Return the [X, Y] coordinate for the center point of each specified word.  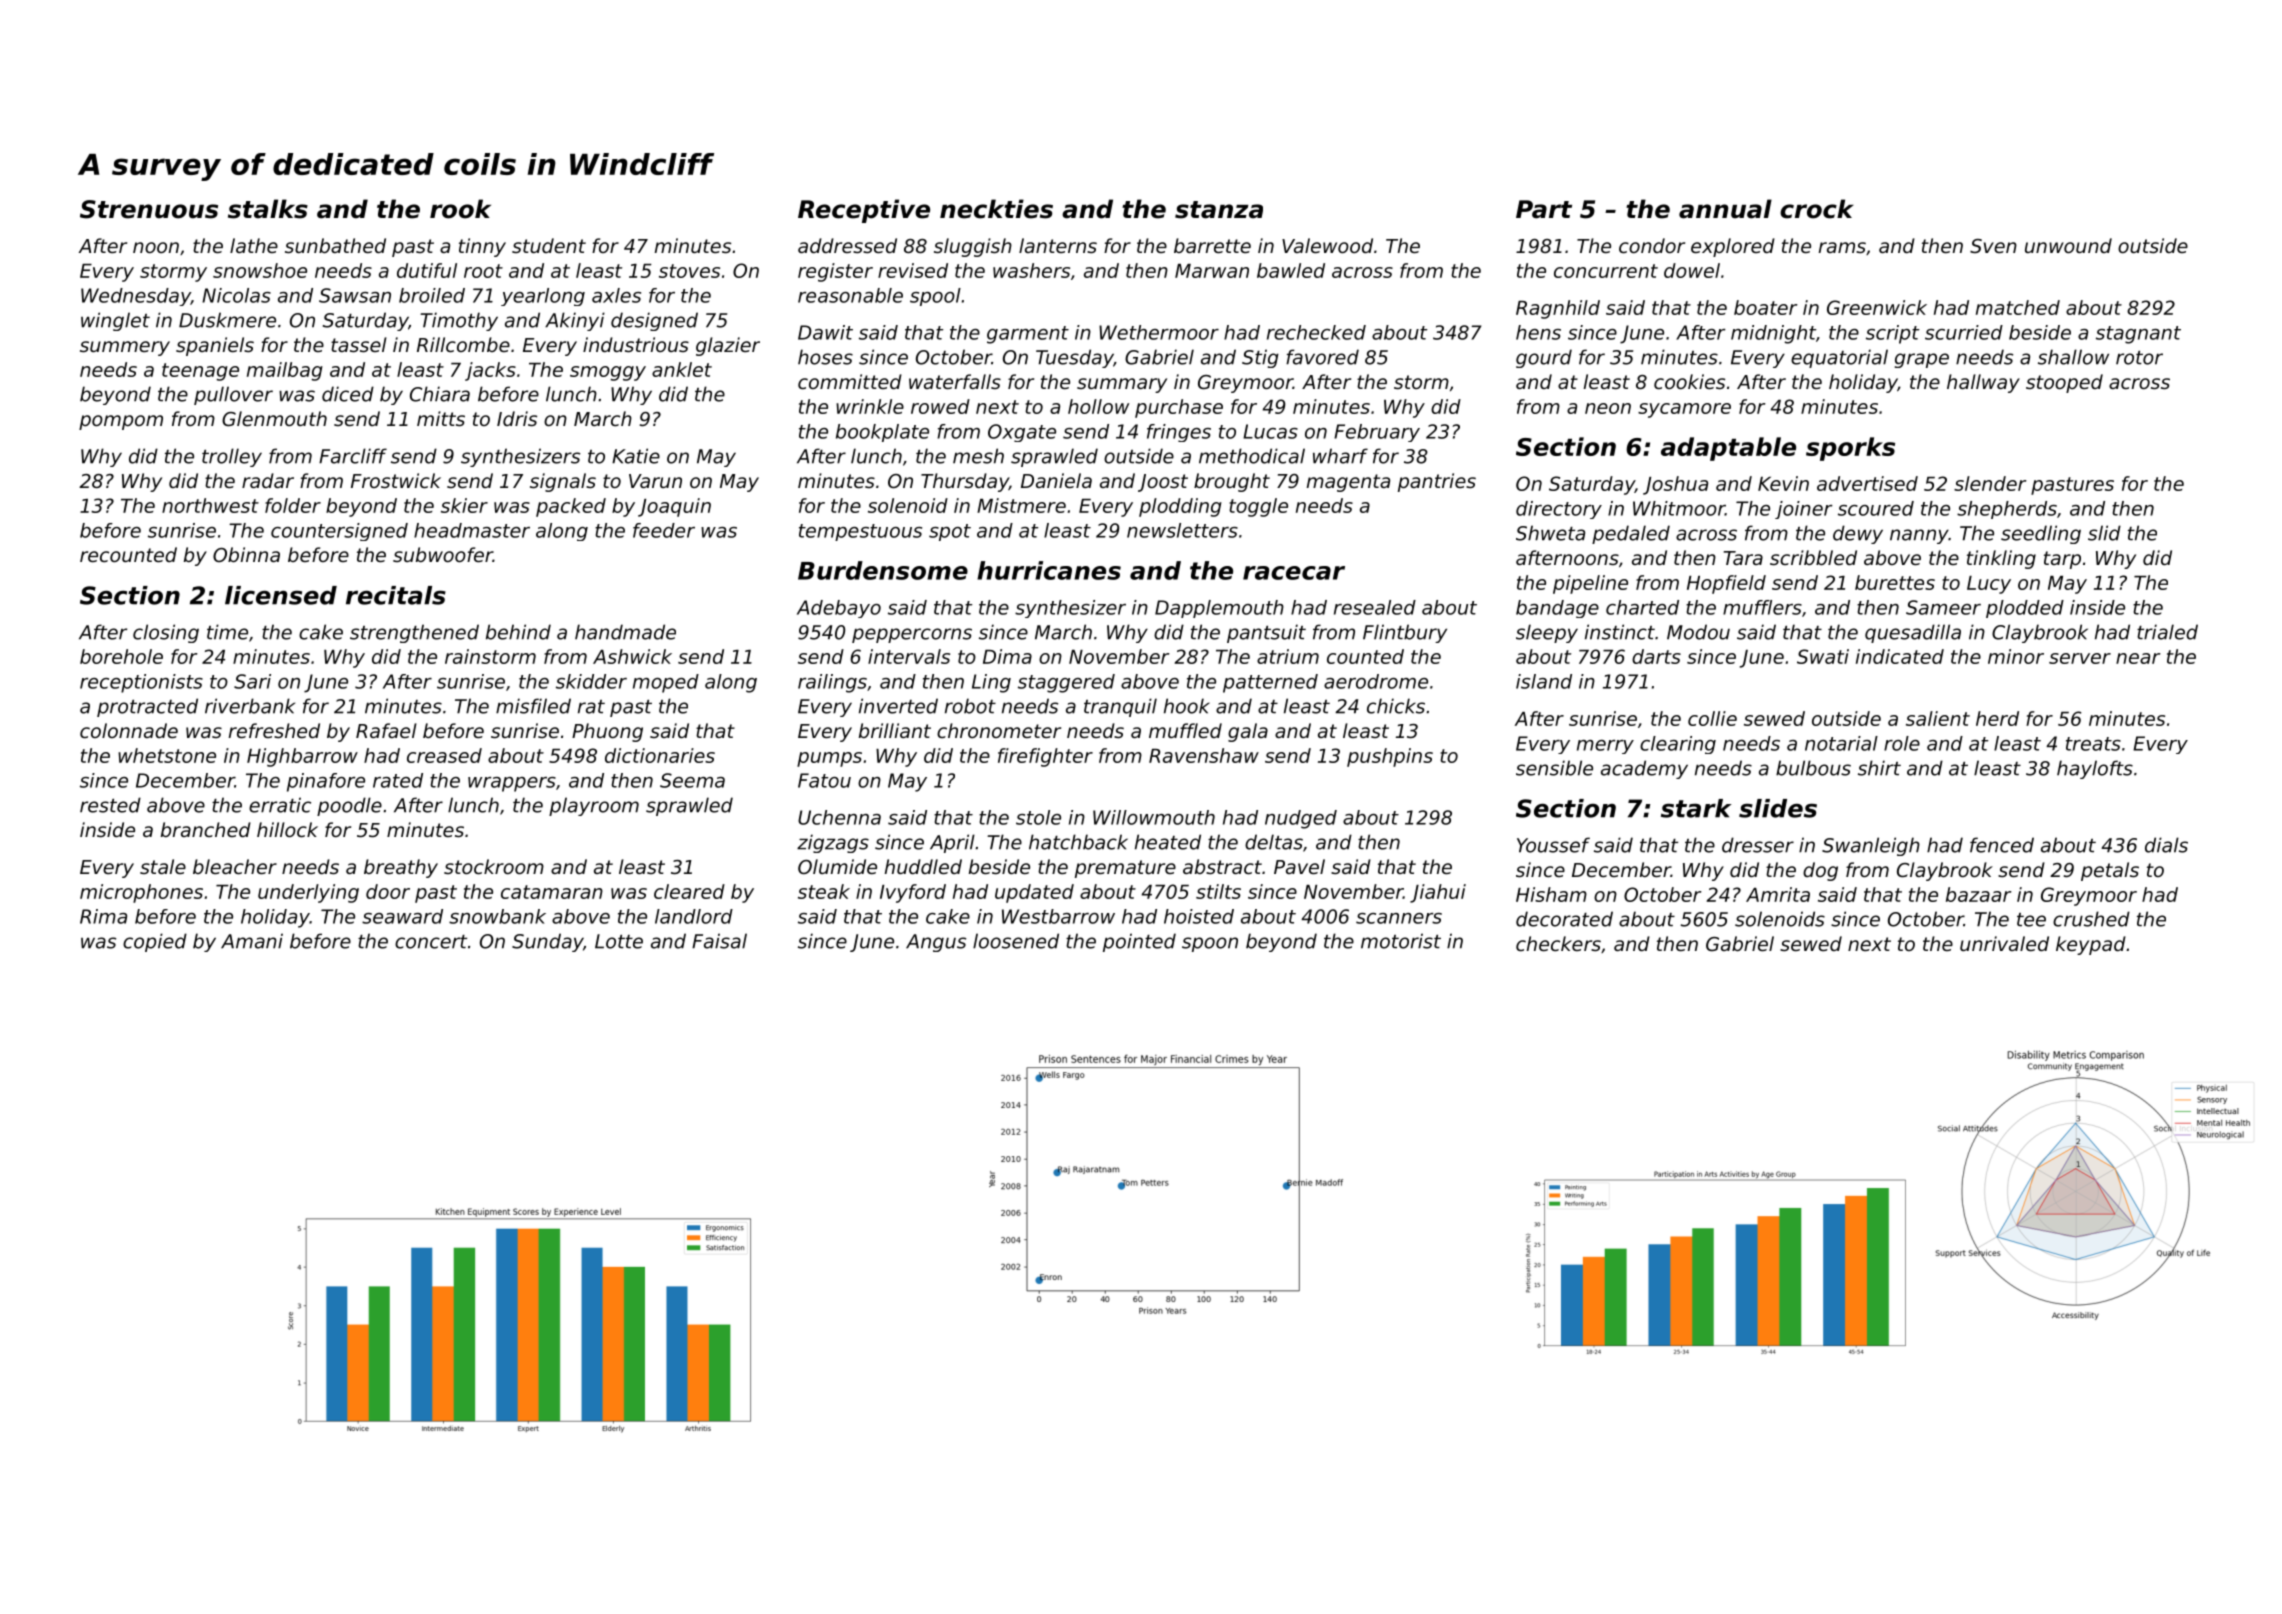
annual [1725, 209]
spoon [1210, 944]
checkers [1558, 943]
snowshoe [260, 270]
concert [431, 942]
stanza [1219, 210]
